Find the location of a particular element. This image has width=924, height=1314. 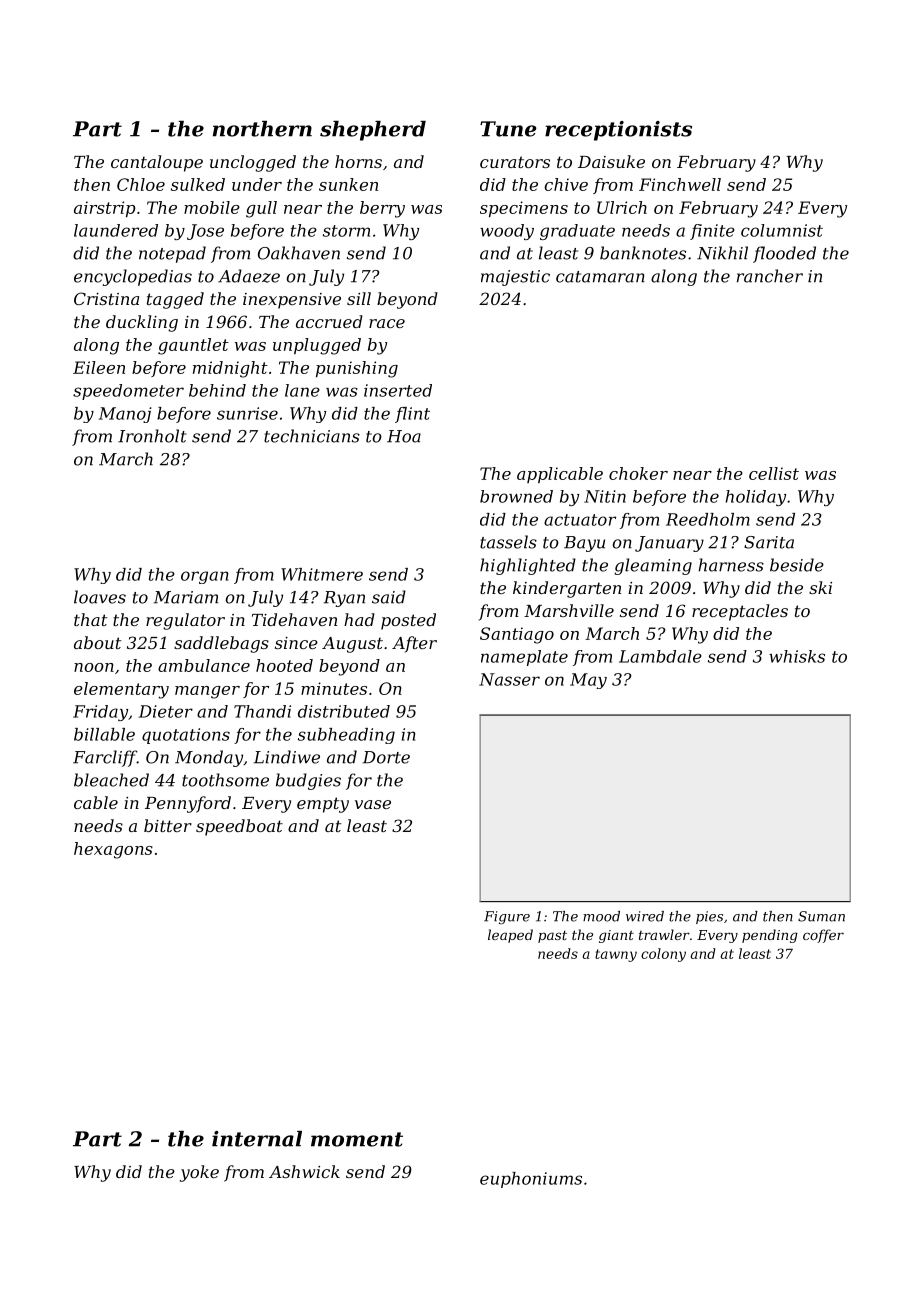

columnist is located at coordinates (782, 230).
